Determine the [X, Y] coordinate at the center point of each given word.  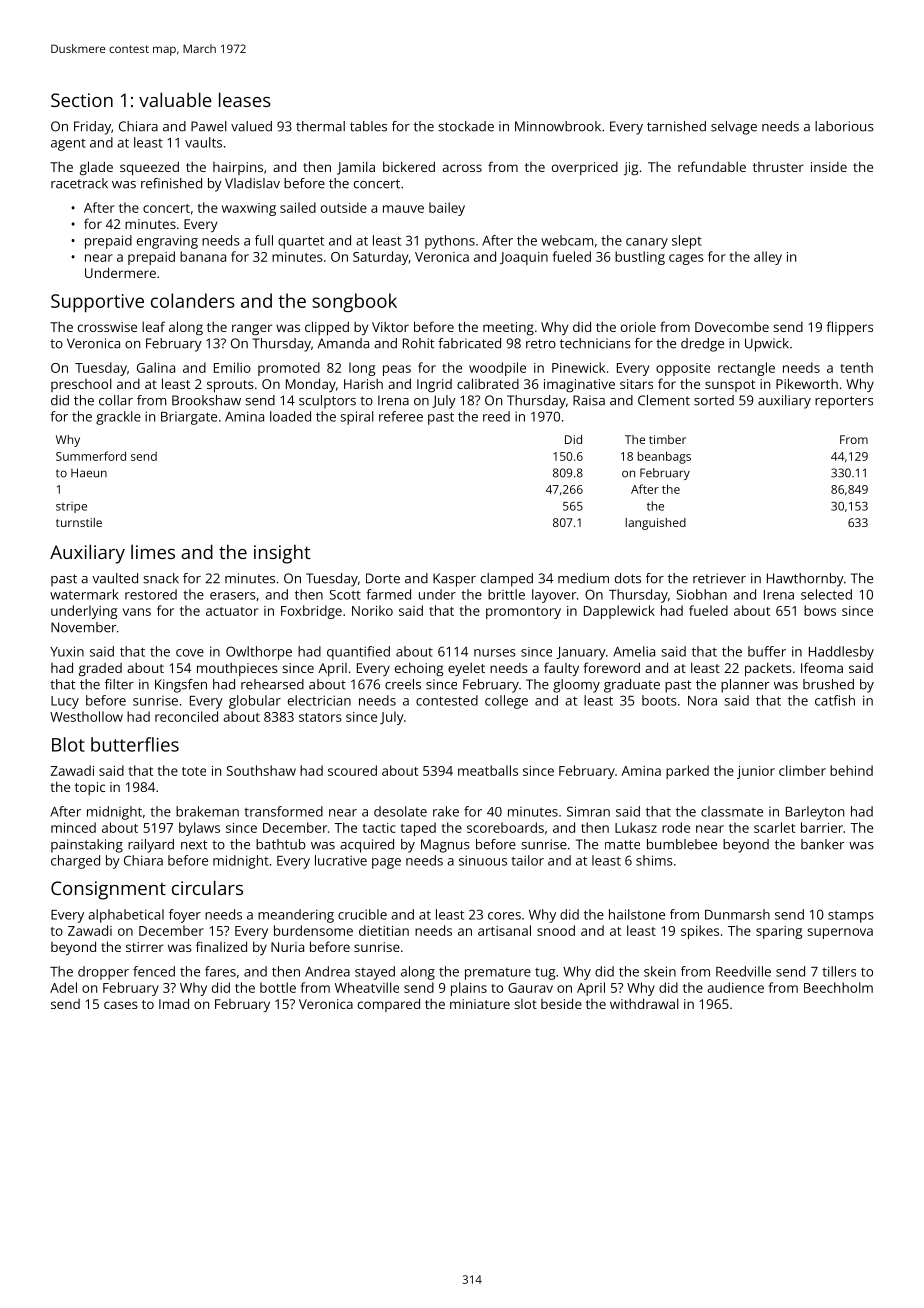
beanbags [664, 457]
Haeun [89, 473]
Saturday [380, 258]
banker [823, 844]
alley [768, 258]
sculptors [327, 402]
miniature [480, 1004]
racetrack [79, 183]
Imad [174, 1003]
